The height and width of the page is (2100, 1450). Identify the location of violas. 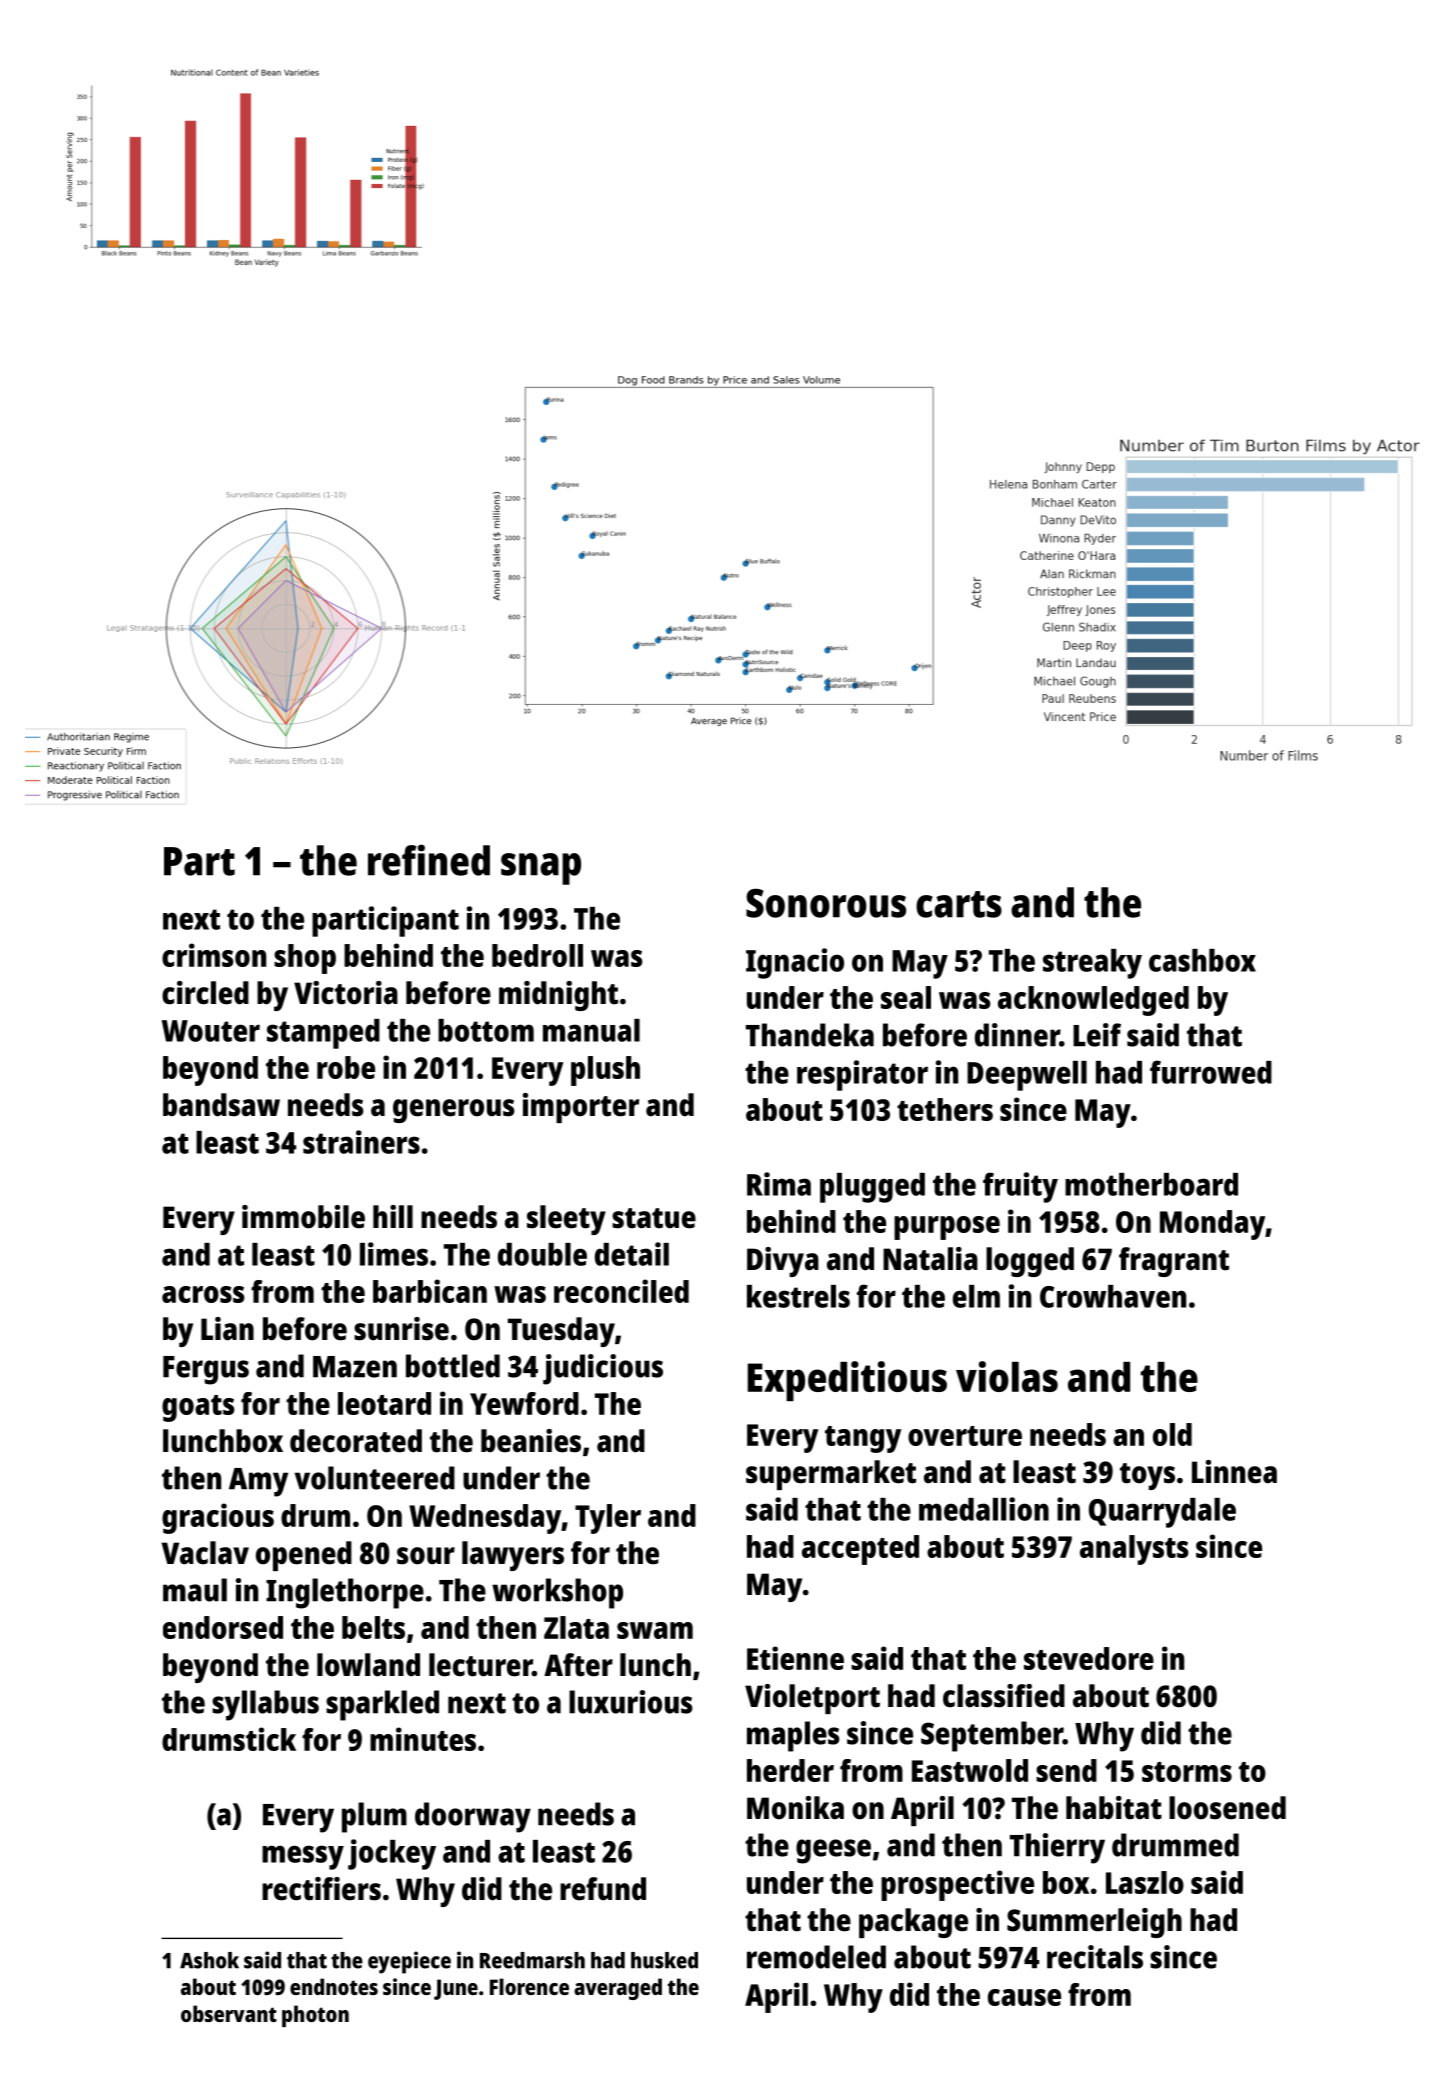
(1007, 1376).
